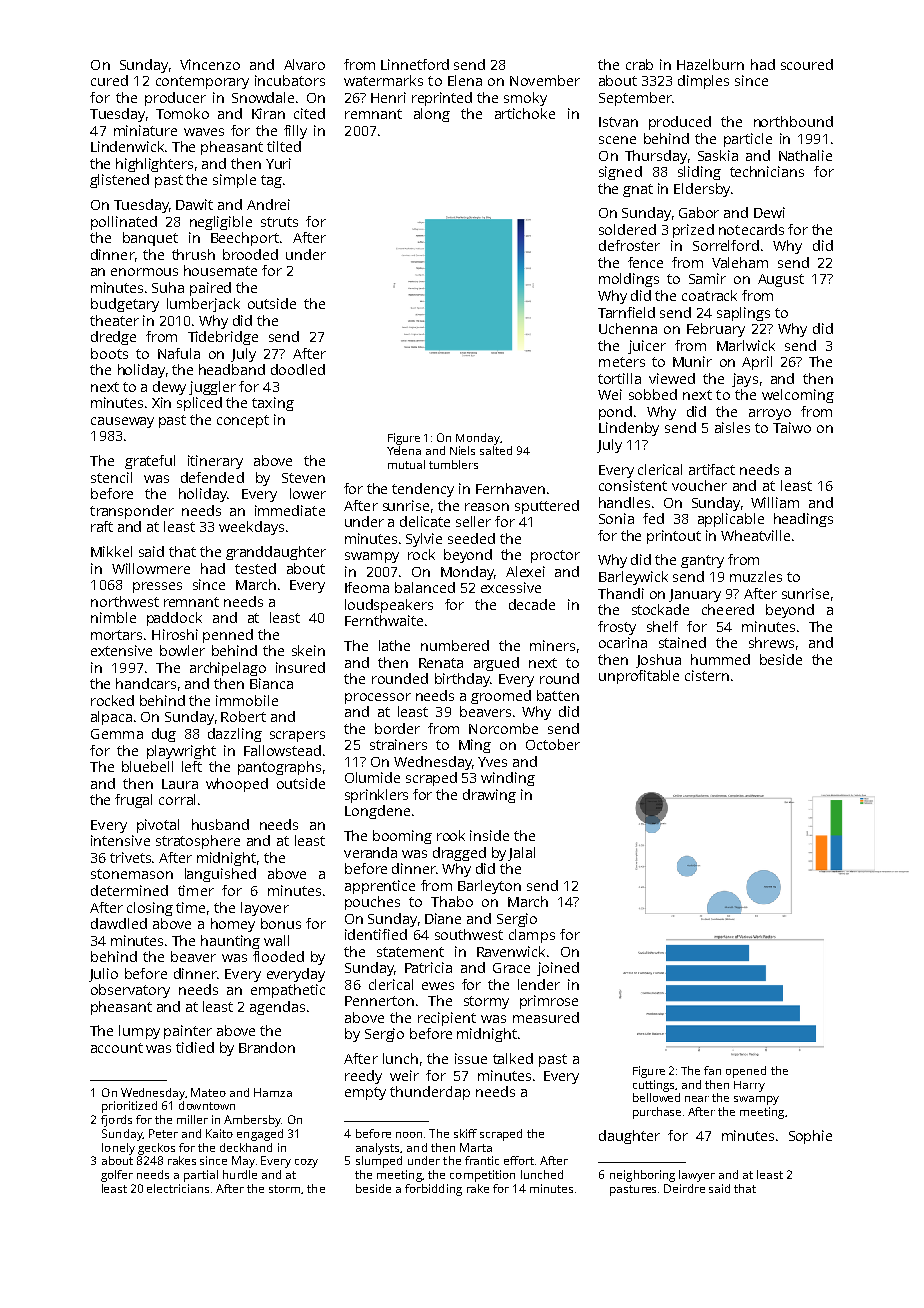 This image has height=1308, width=924. What do you see at coordinates (240, 1174) in the image?
I see `hurdle` at bounding box center [240, 1174].
